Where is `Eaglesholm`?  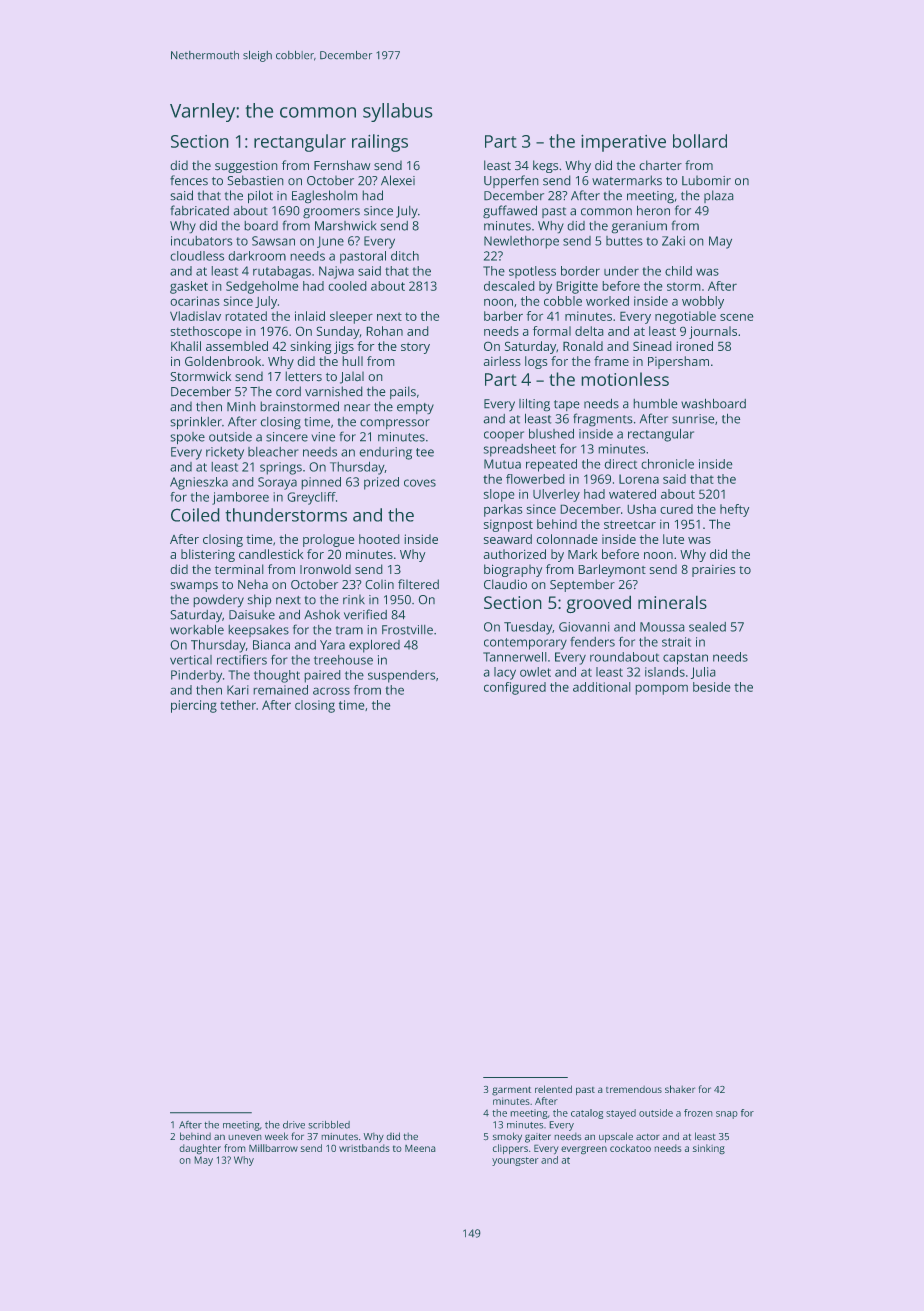
Eaglesholm is located at coordinates (325, 197).
